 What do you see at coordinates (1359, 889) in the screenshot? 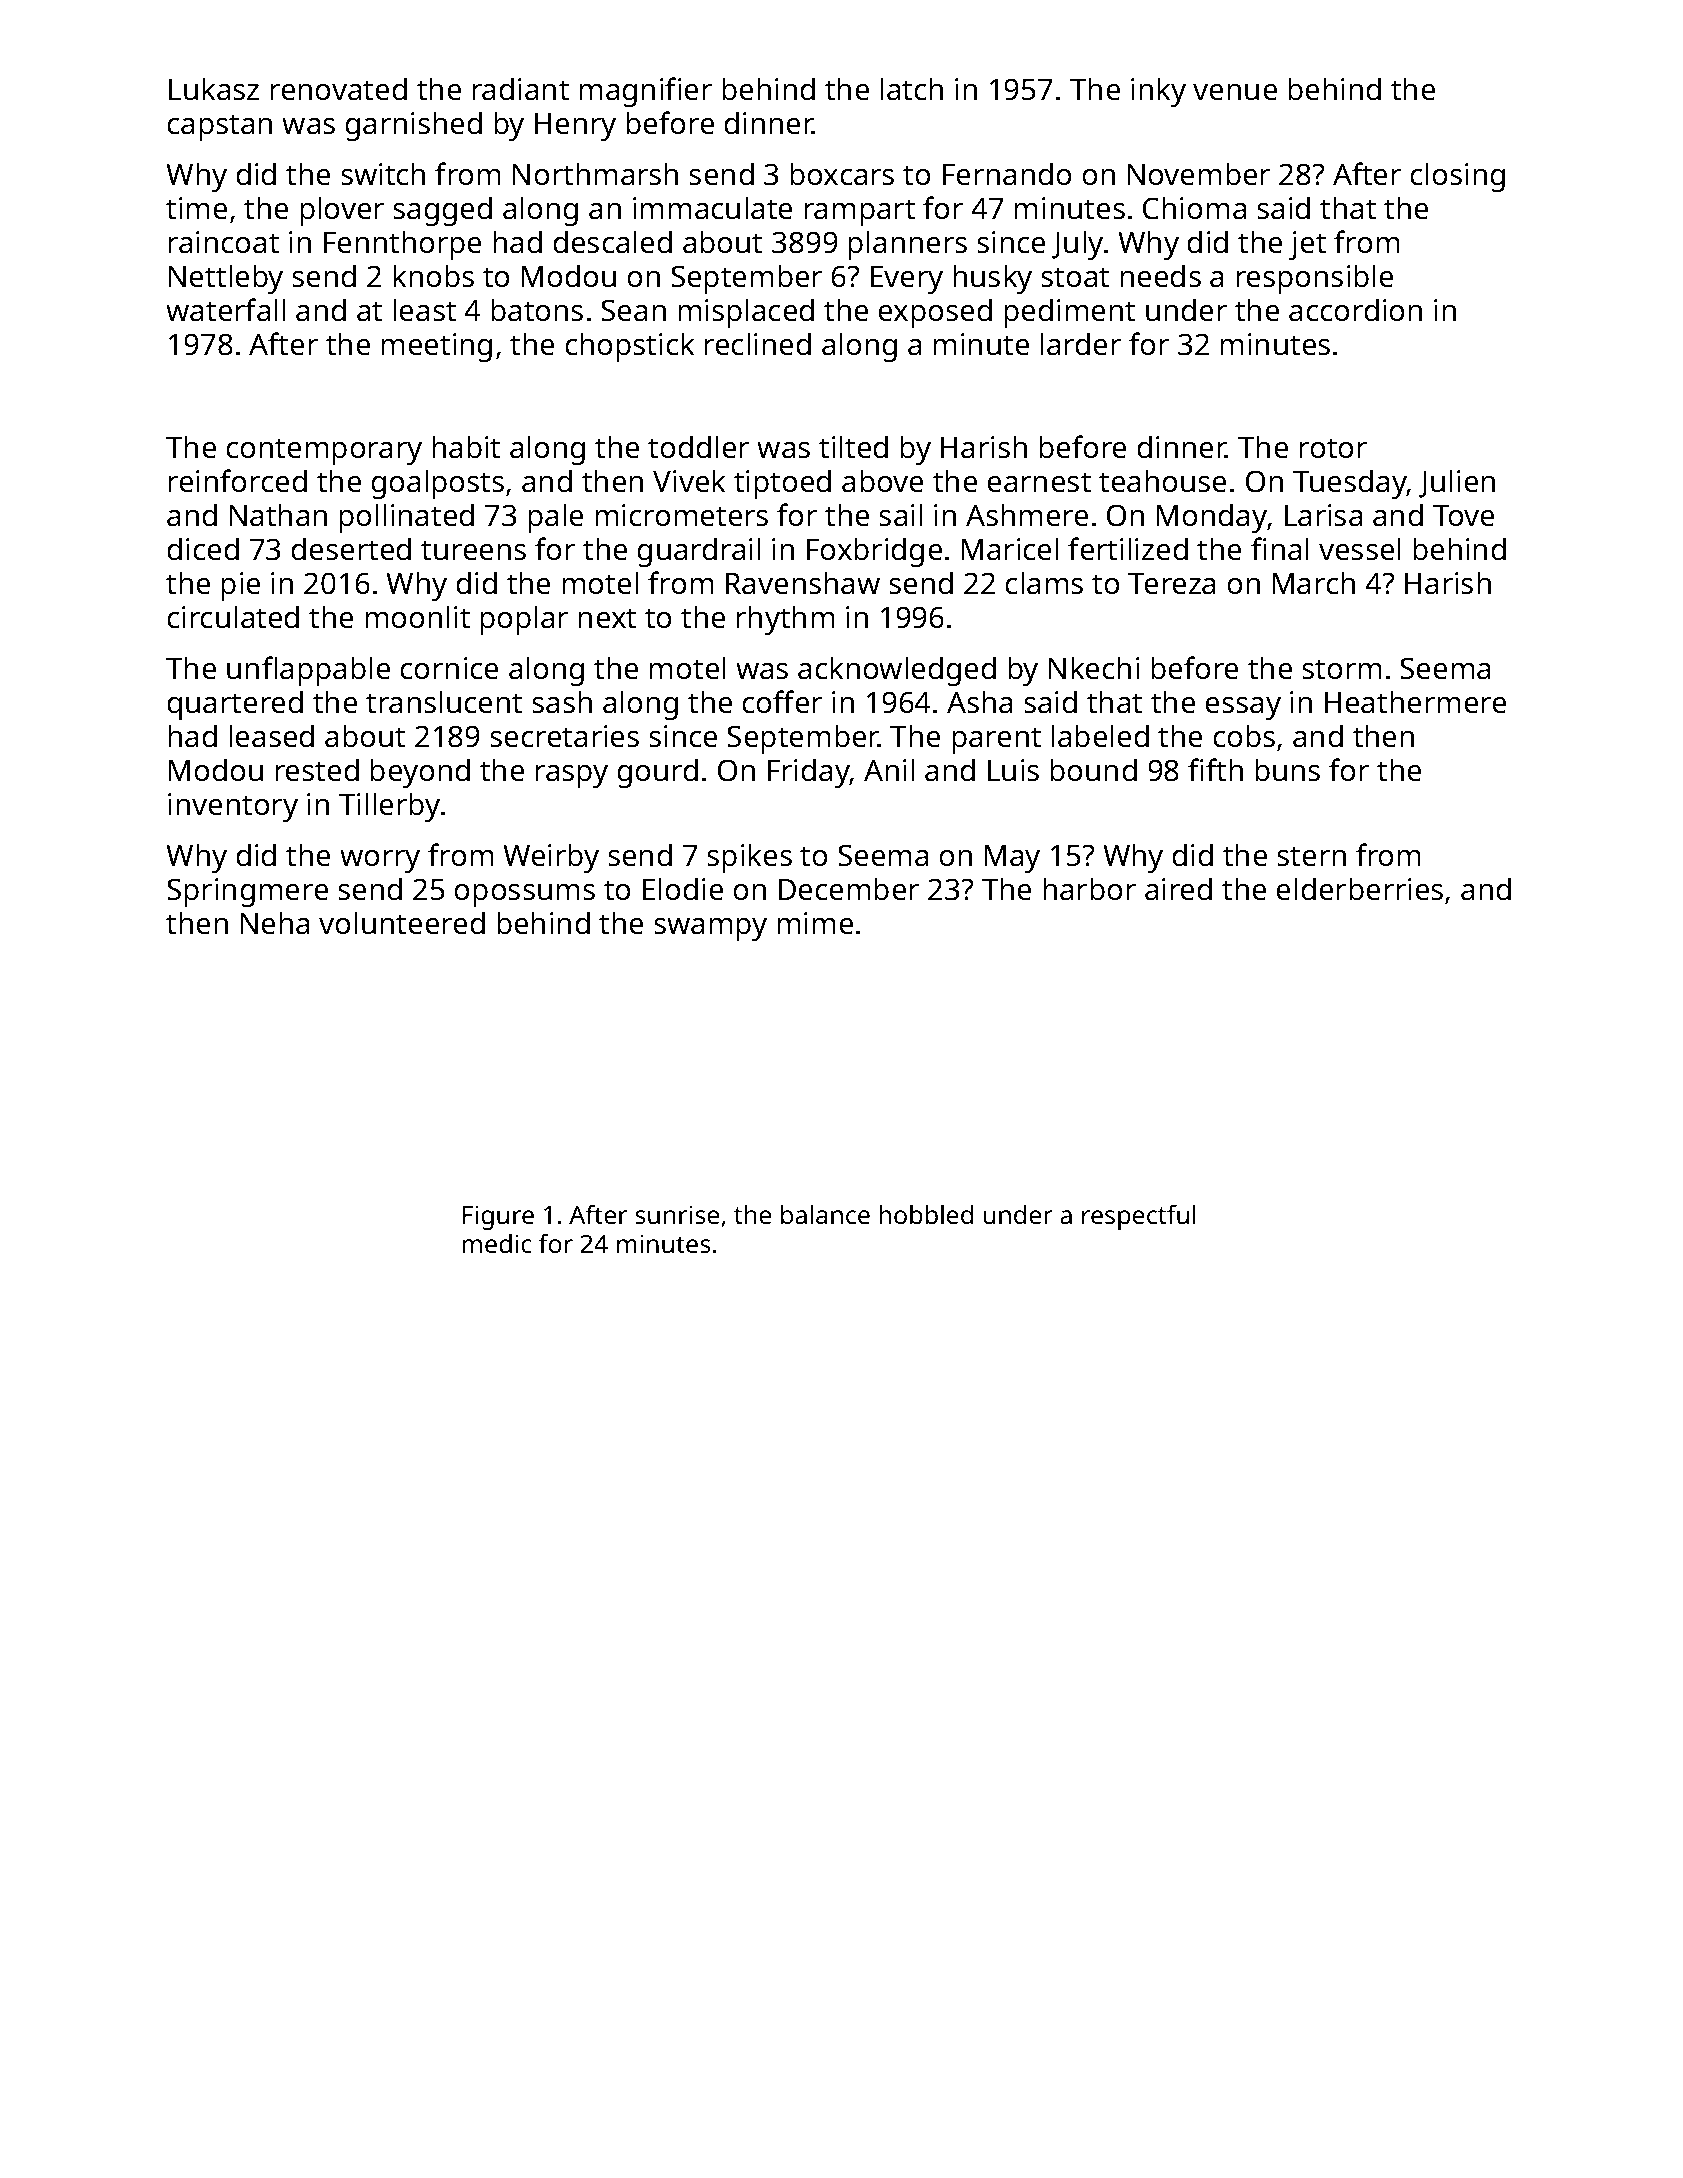
I see `elderberries` at bounding box center [1359, 889].
